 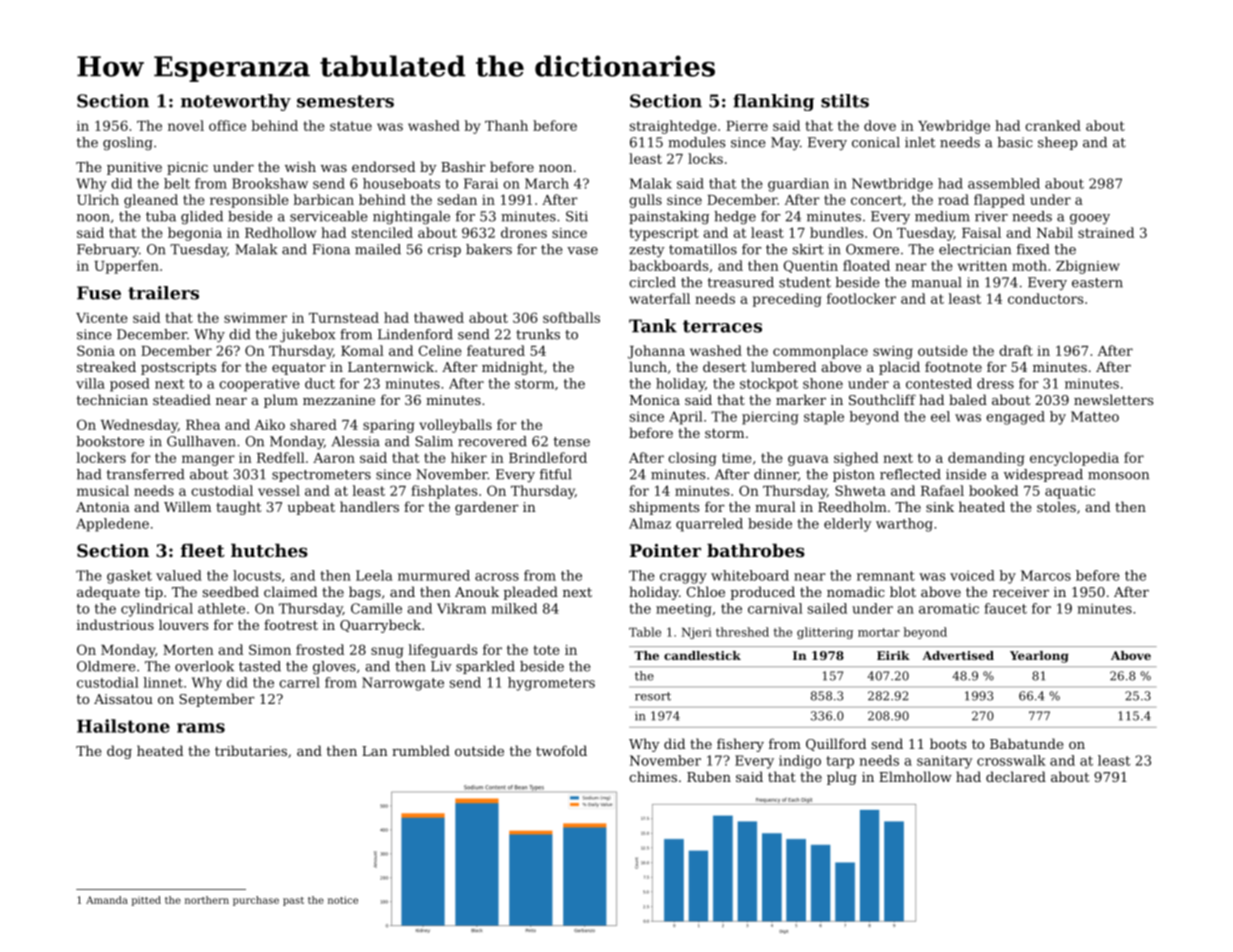 What do you see at coordinates (854, 475) in the screenshot?
I see `piston` at bounding box center [854, 475].
